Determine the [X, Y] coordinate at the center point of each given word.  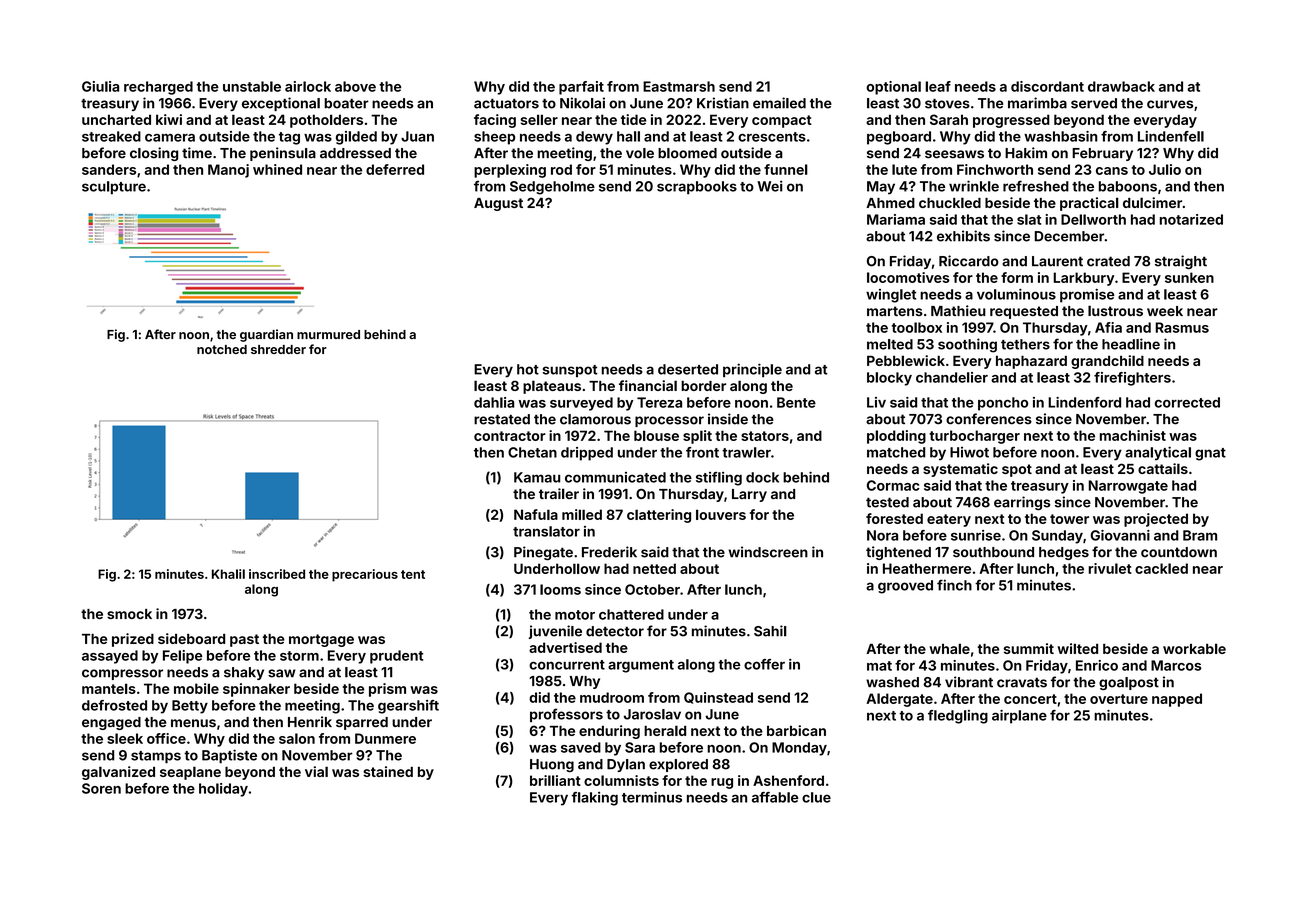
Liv [876, 402]
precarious [365, 575]
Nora [882, 535]
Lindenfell [1171, 136]
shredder [278, 349]
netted [654, 568]
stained [388, 771]
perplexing [510, 171]
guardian [266, 335]
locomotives [908, 277]
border [703, 386]
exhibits [963, 236]
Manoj [228, 171]
